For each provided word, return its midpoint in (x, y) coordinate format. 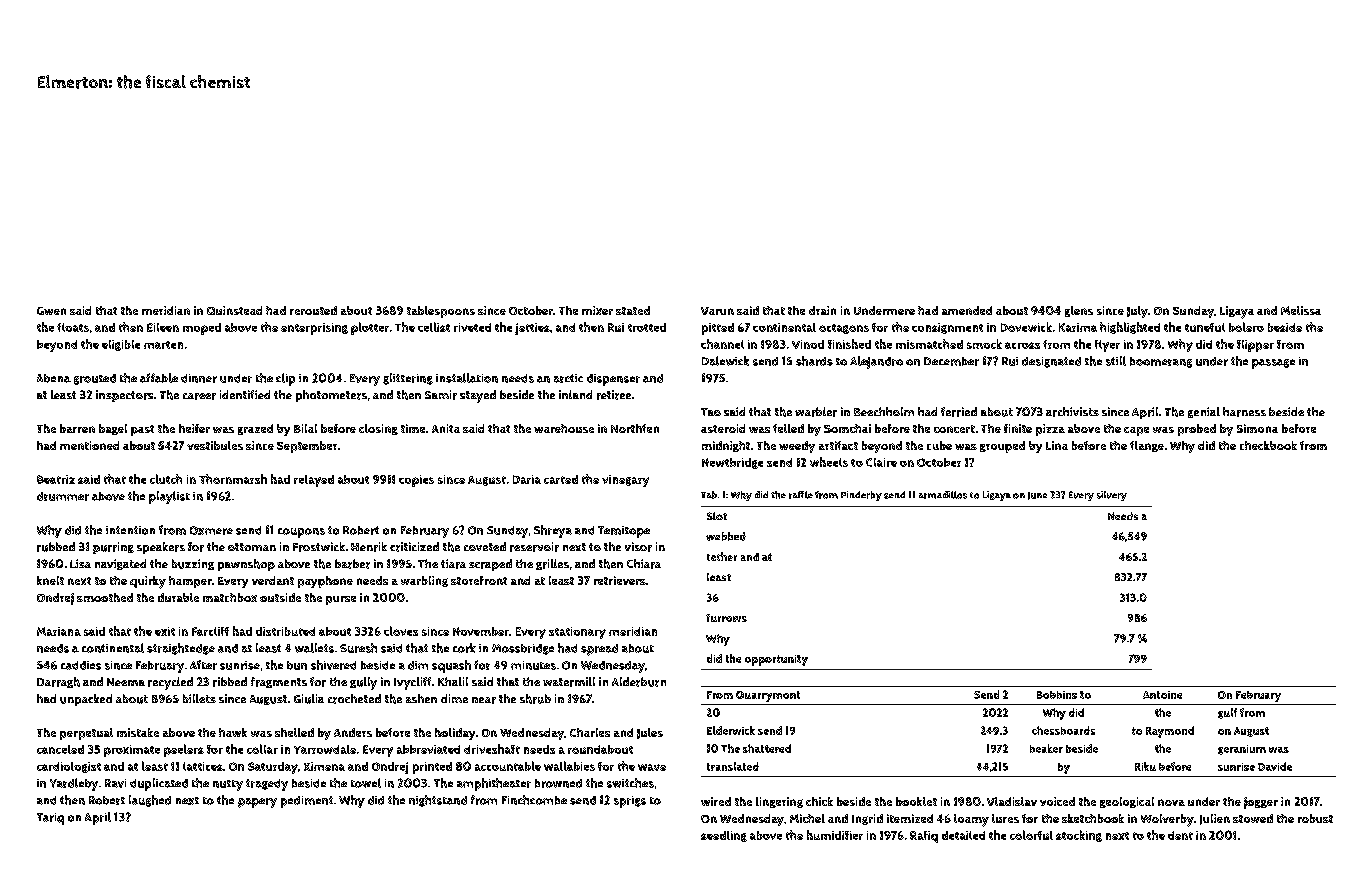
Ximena (324, 766)
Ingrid (867, 819)
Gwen (51, 311)
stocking (1079, 836)
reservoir (534, 547)
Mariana (59, 631)
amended (967, 310)
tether (722, 556)
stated (633, 310)
